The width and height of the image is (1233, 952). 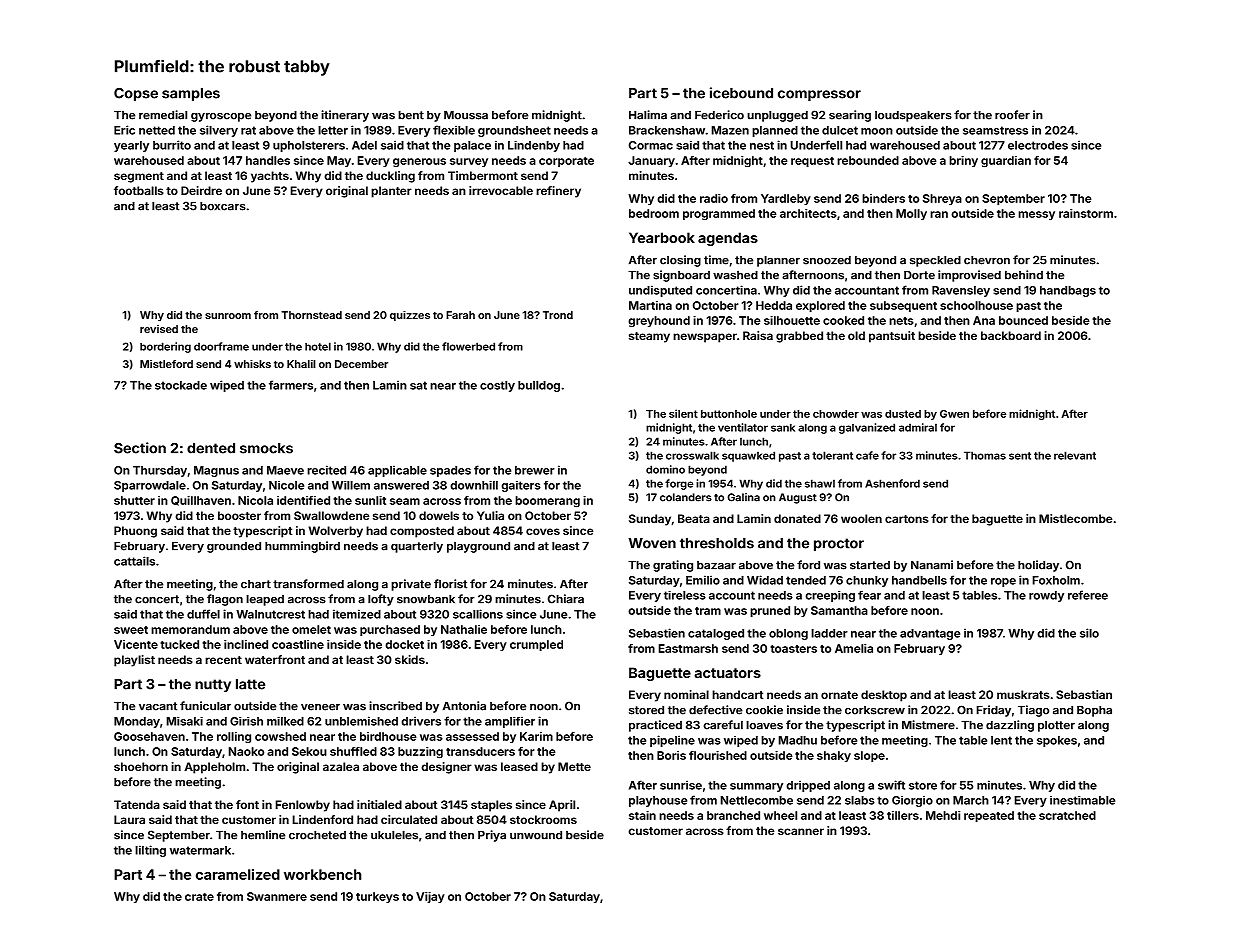 I want to click on itinerary, so click(x=345, y=116).
